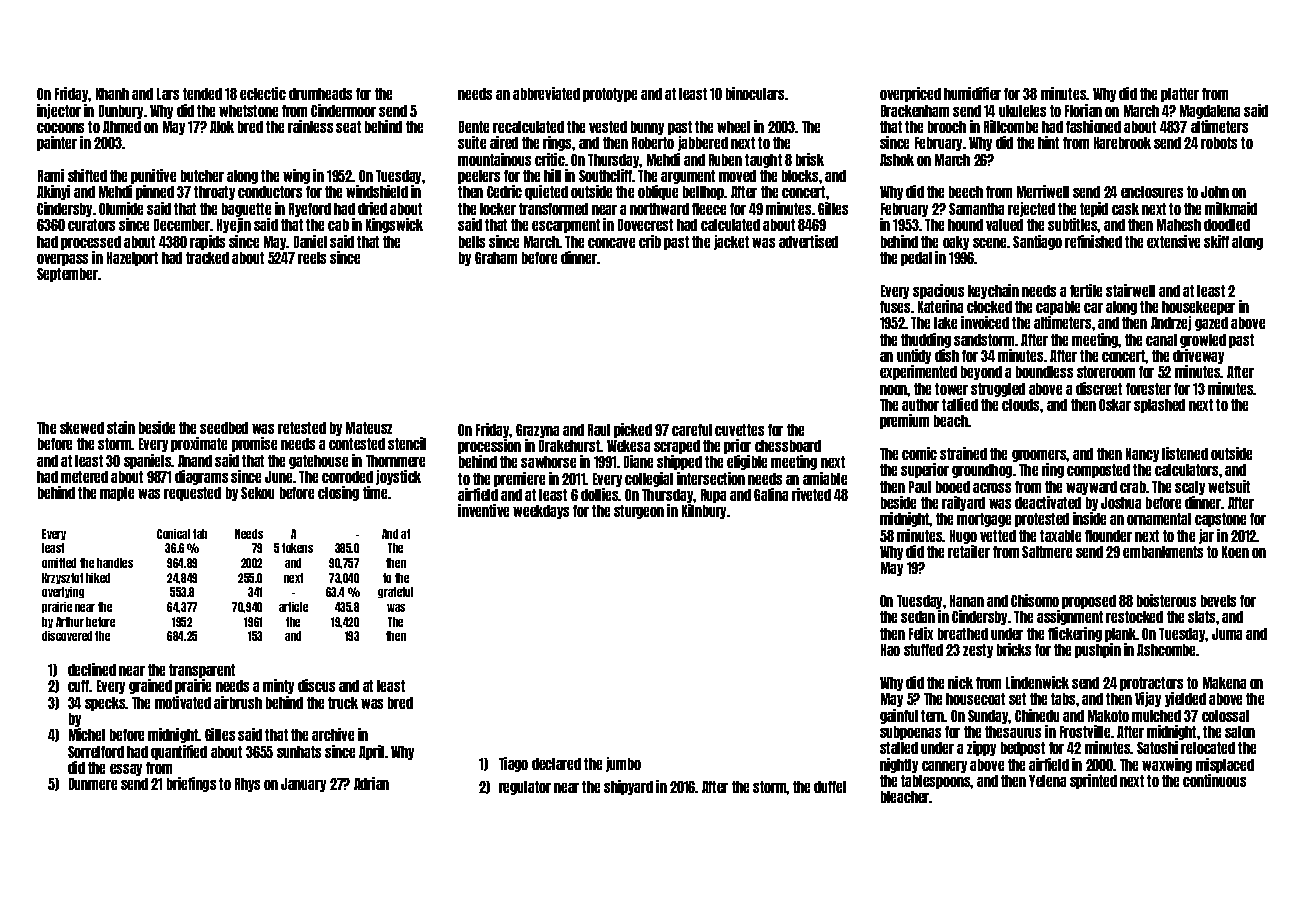 This screenshot has height=924, width=1308. What do you see at coordinates (1180, 95) in the screenshot?
I see `platter` at bounding box center [1180, 95].
